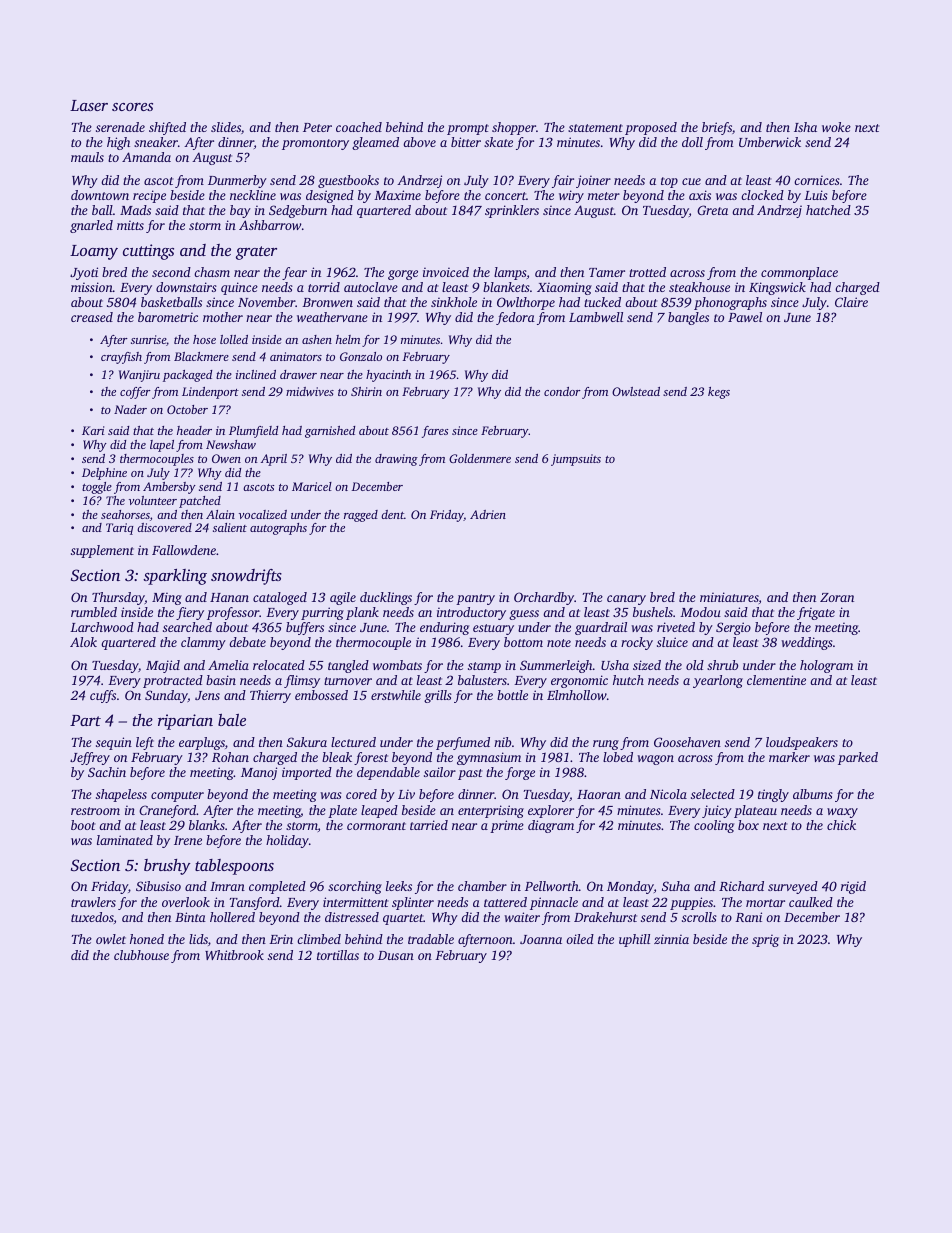 This page has width=952, height=1233. What do you see at coordinates (576, 460) in the page?
I see `jumpsuits` at bounding box center [576, 460].
